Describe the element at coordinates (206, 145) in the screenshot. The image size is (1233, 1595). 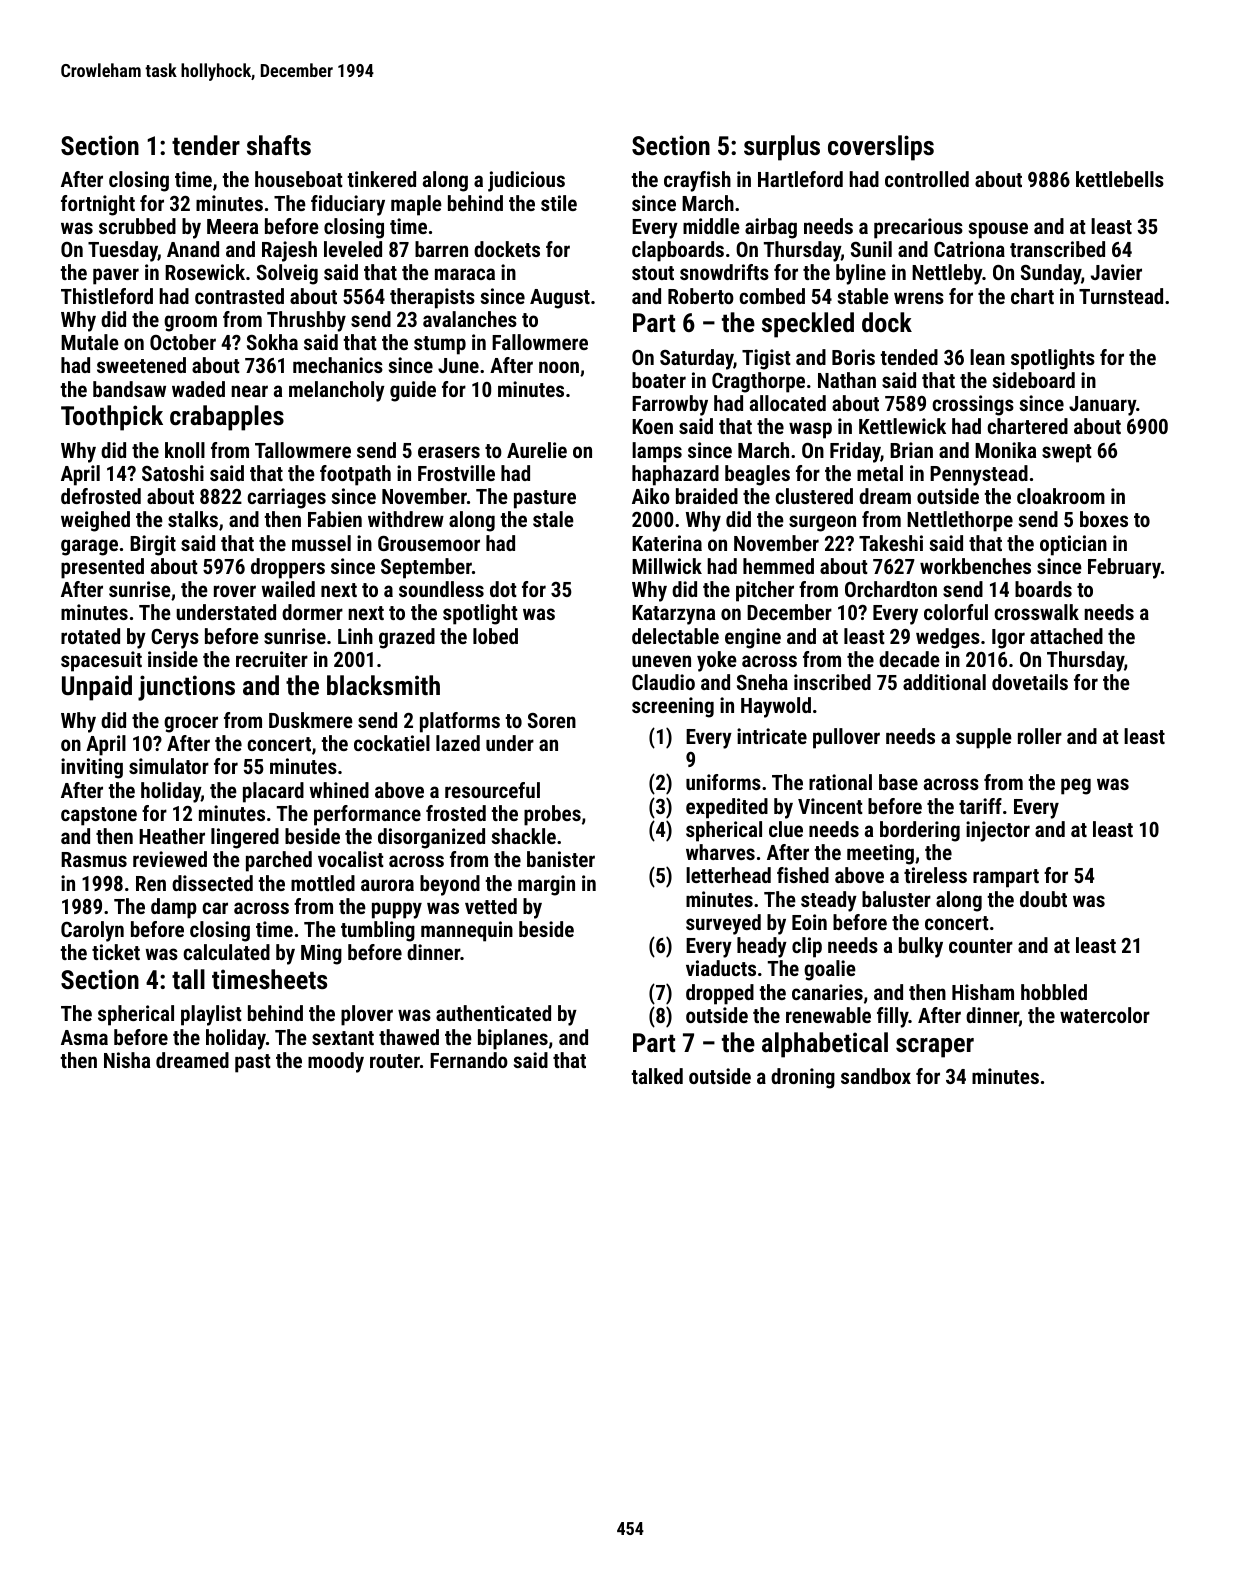
I see `tender` at that location.
